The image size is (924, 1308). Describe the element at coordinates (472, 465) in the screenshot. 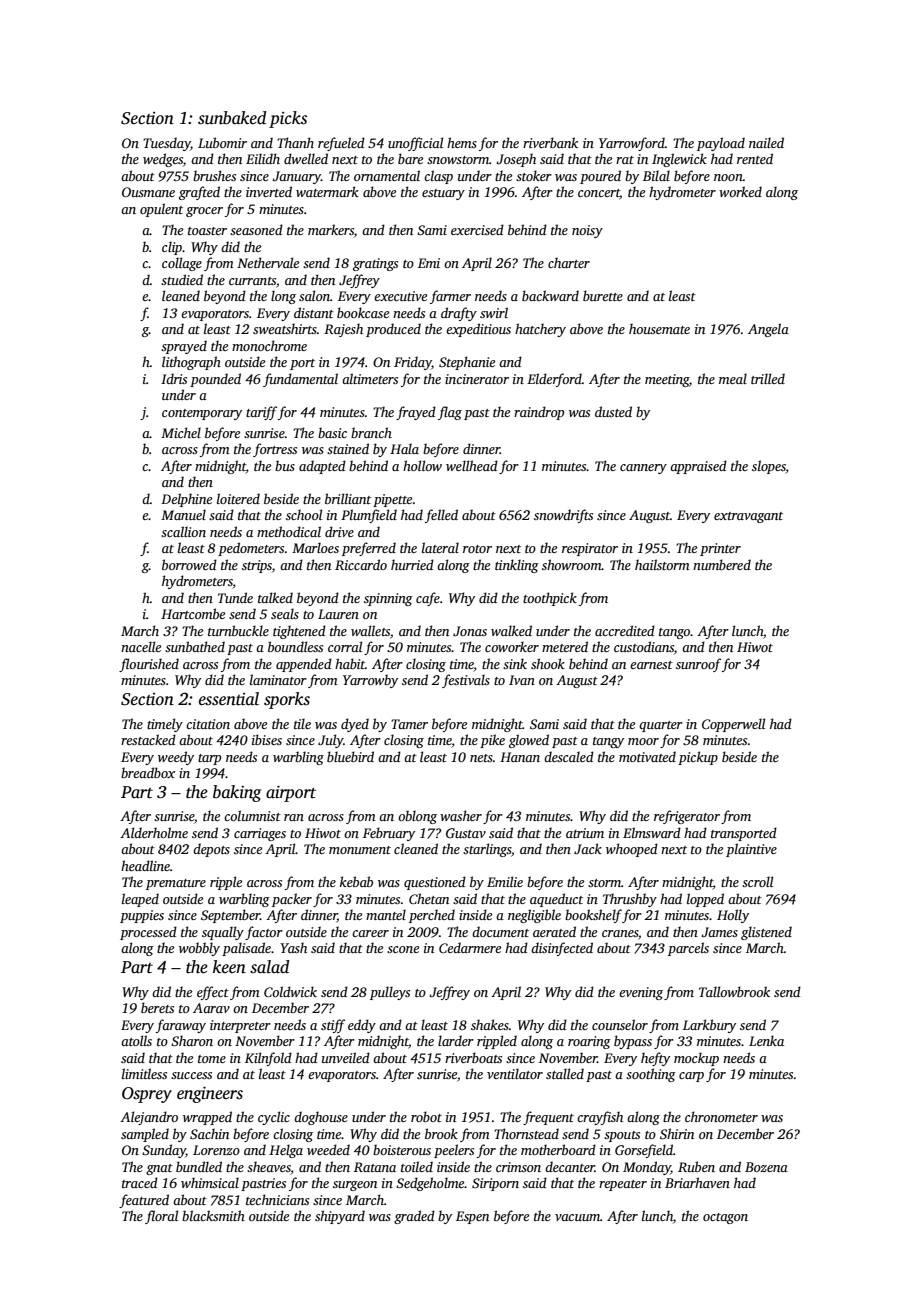

I see `wellhead` at that location.
